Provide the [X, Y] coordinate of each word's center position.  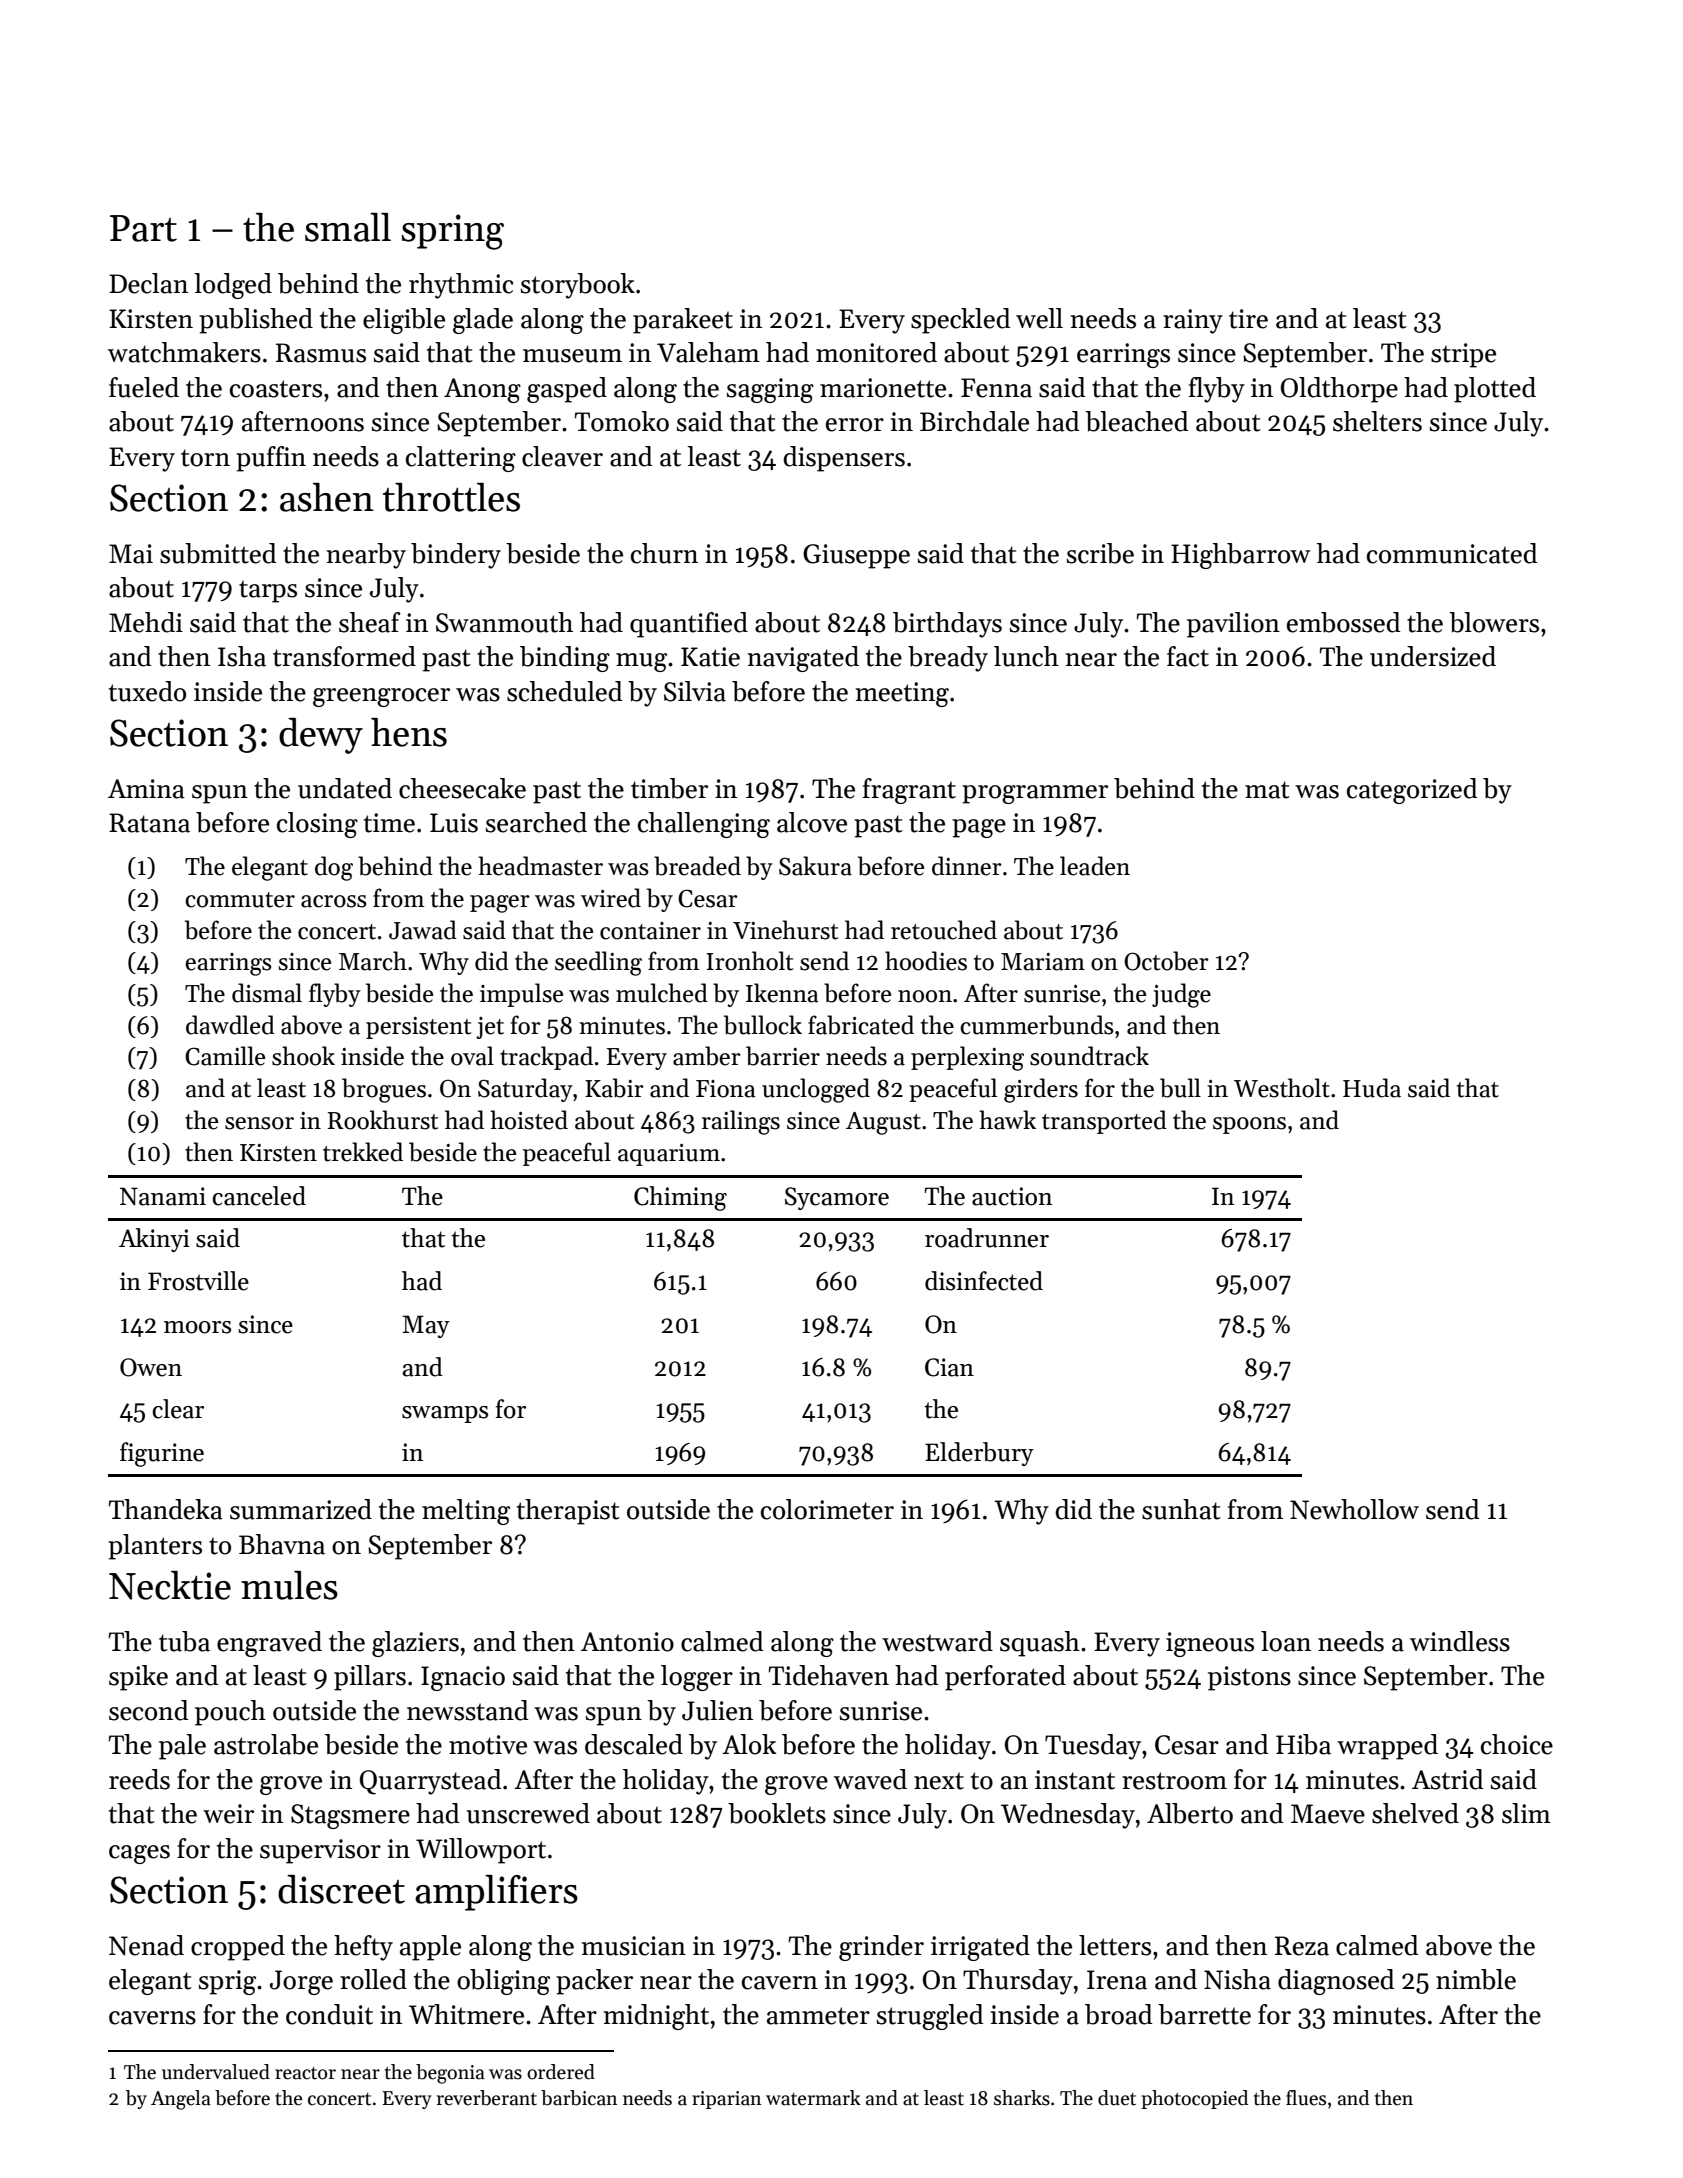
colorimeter [827, 1509]
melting [466, 1512]
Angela [181, 2100]
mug [641, 662]
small [348, 227]
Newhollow [1354, 1509]
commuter [240, 900]
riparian [727, 2100]
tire [1248, 319]
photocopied [1194, 2099]
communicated [1452, 553]
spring [453, 232]
